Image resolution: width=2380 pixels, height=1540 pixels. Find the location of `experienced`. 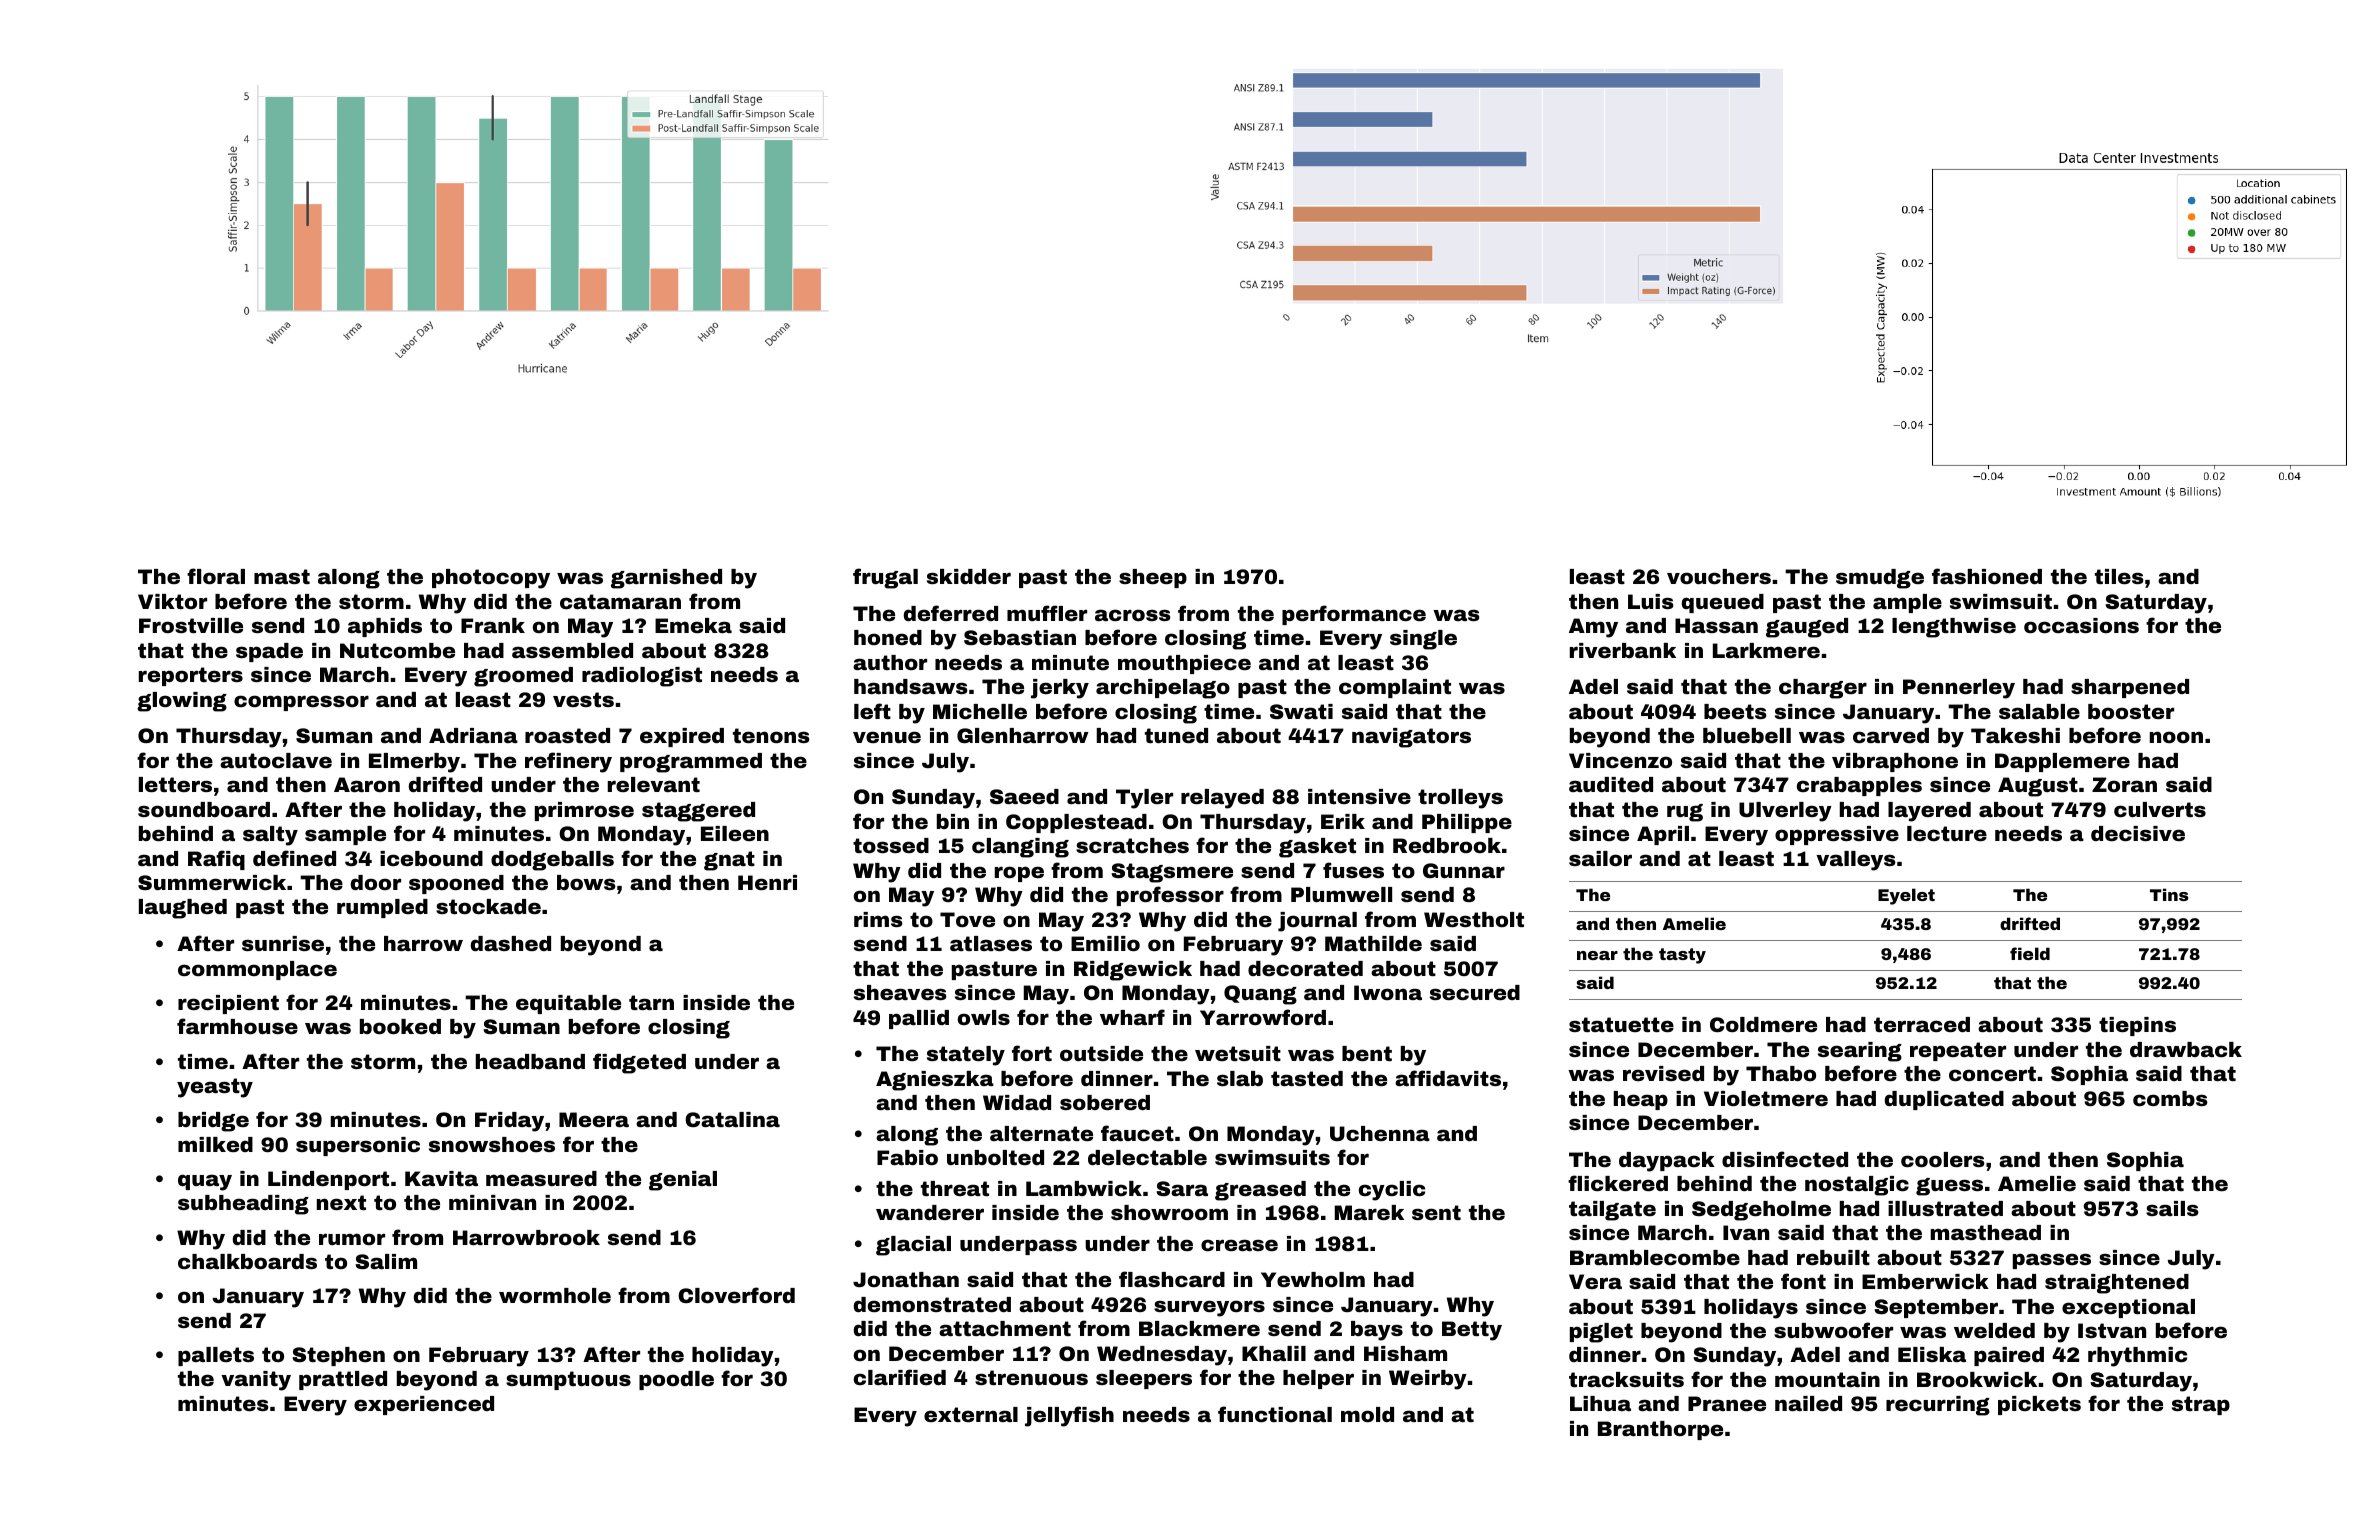

experienced is located at coordinates (424, 1405).
